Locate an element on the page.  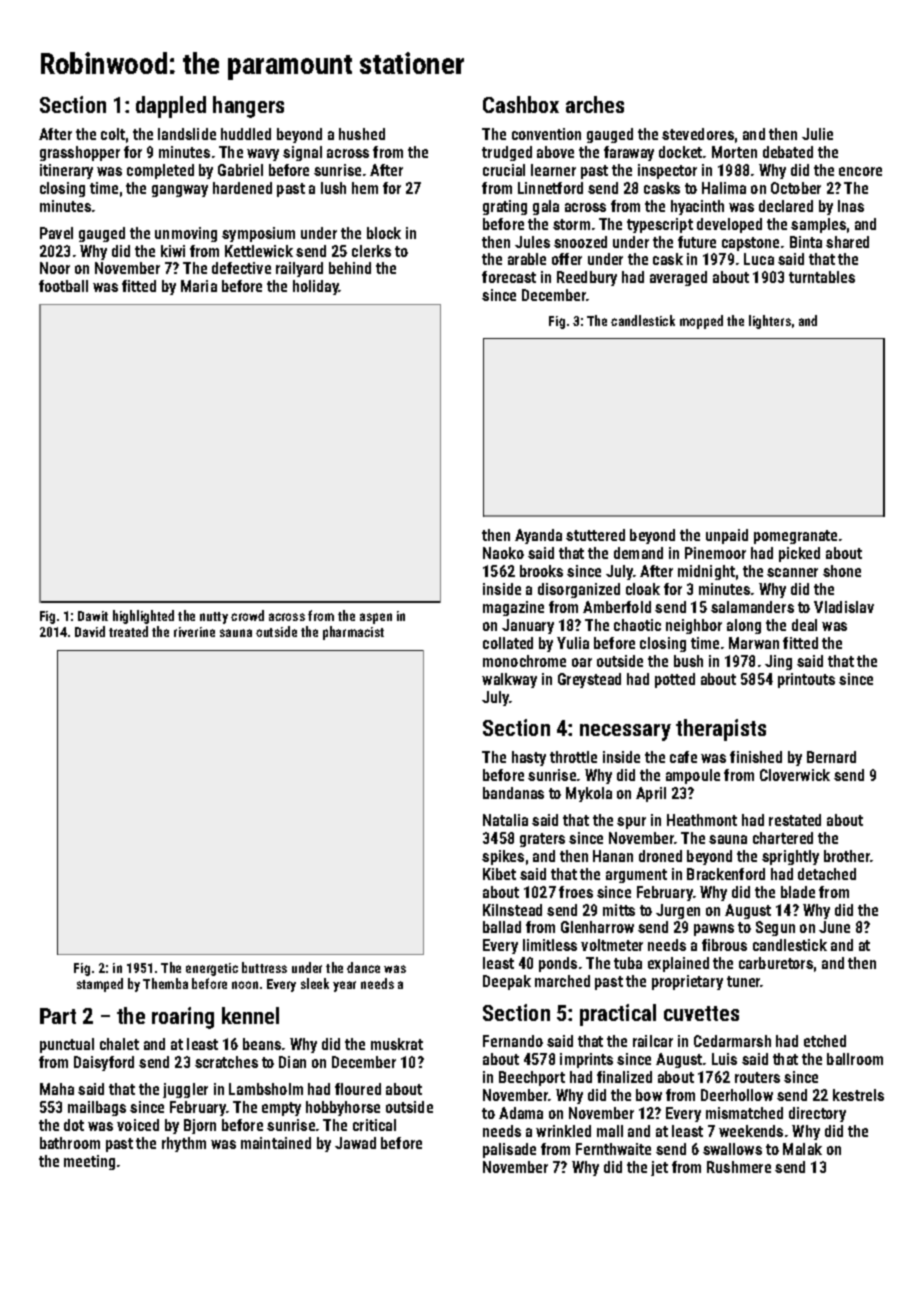
Segun is located at coordinates (775, 928).
